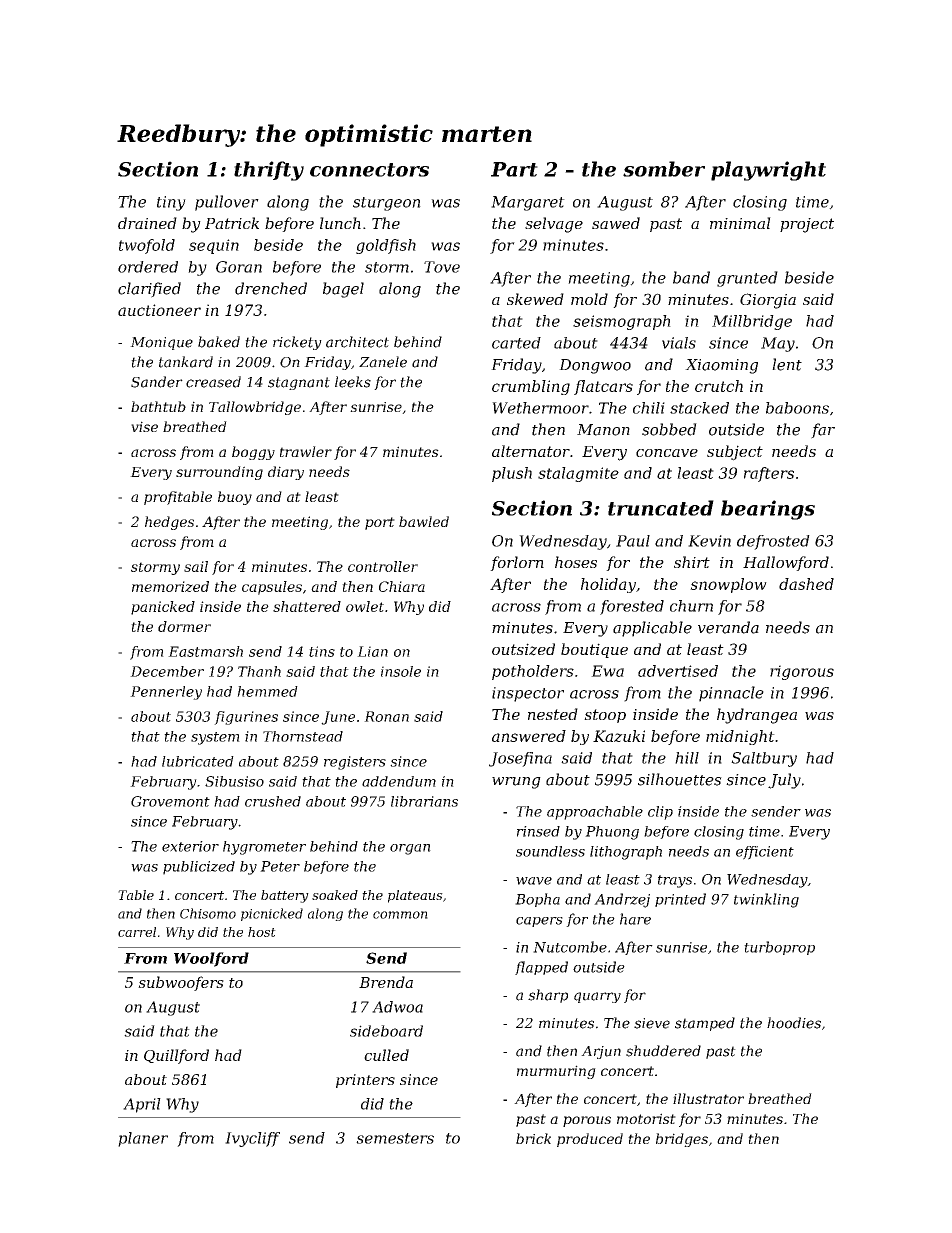 This image has height=1233, width=952. What do you see at coordinates (213, 382) in the image?
I see `creased` at bounding box center [213, 382].
